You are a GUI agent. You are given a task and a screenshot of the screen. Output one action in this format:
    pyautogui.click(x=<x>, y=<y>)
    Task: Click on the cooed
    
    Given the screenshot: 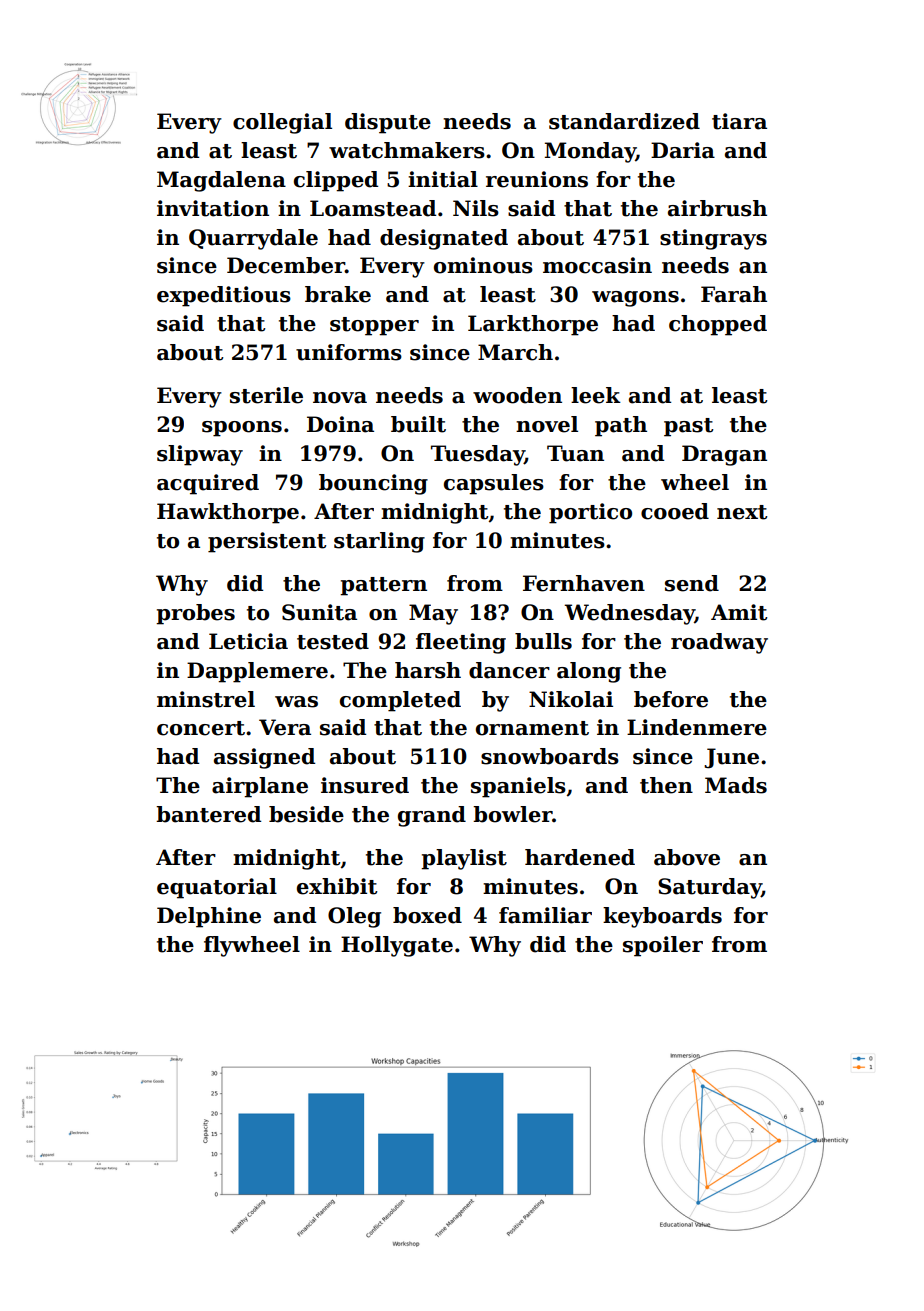 What is the action you would take?
    pyautogui.click(x=675, y=511)
